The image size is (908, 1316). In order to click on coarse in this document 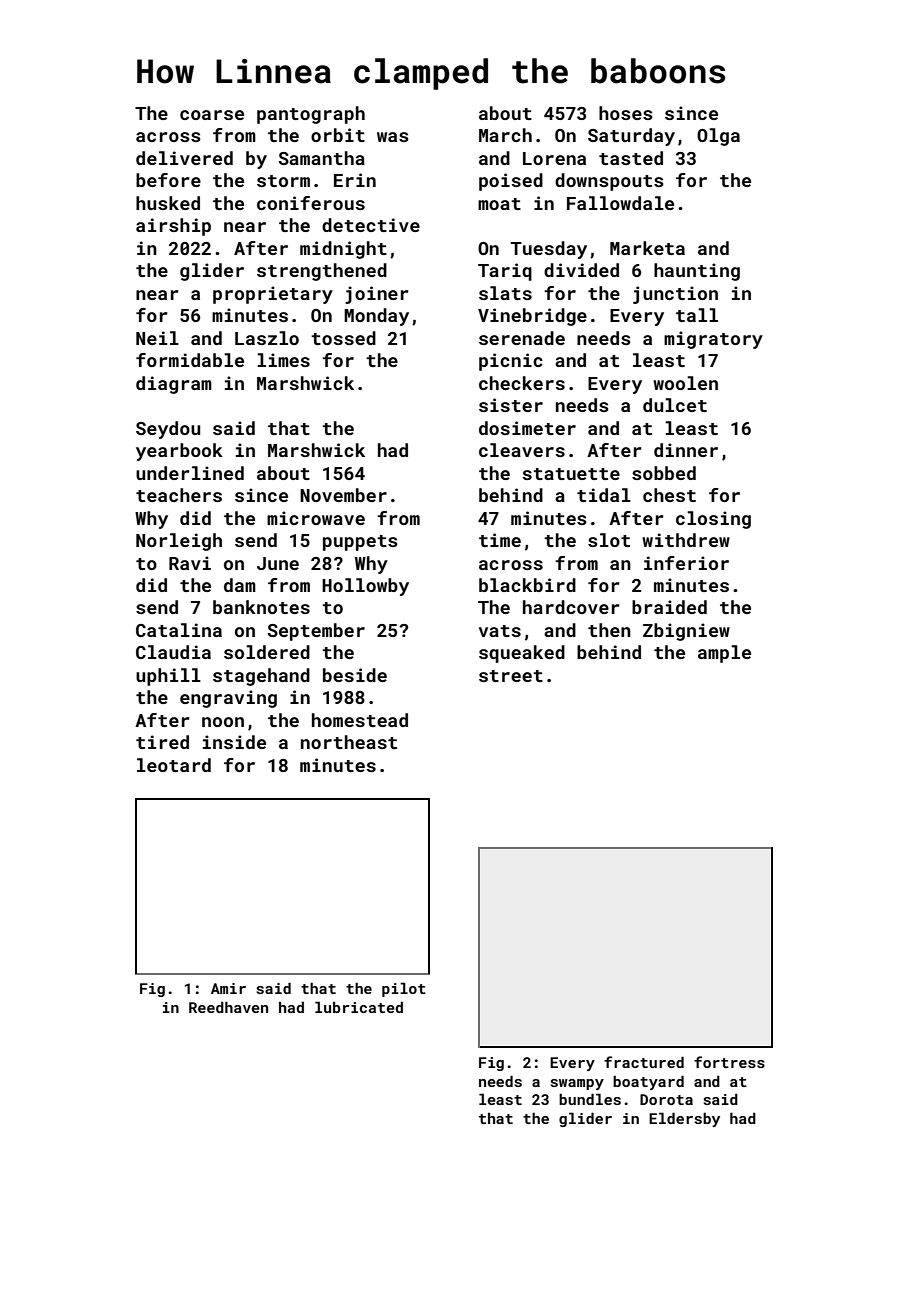, I will do `click(212, 115)`.
